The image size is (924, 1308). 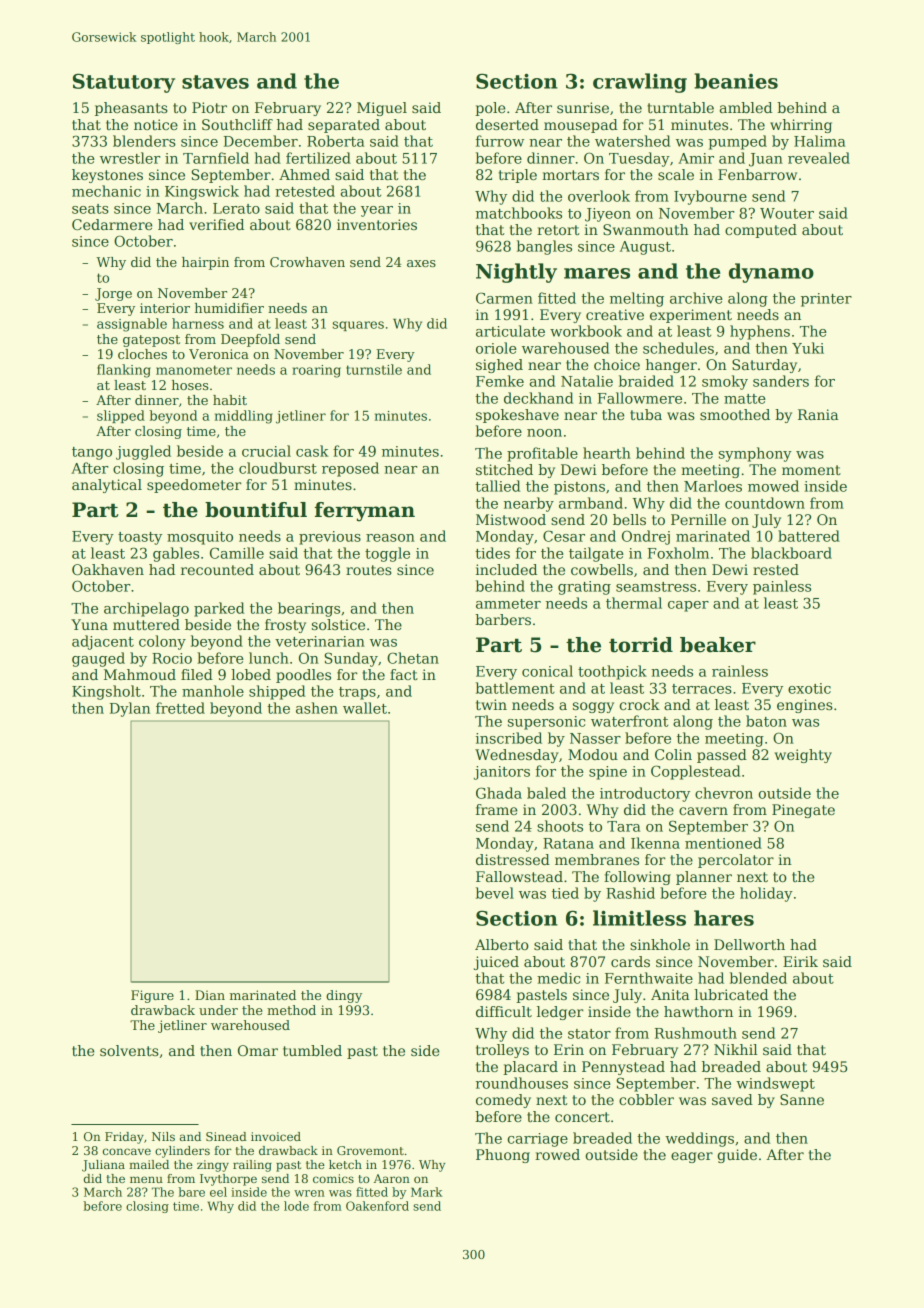 What do you see at coordinates (506, 569) in the document?
I see `included` at bounding box center [506, 569].
